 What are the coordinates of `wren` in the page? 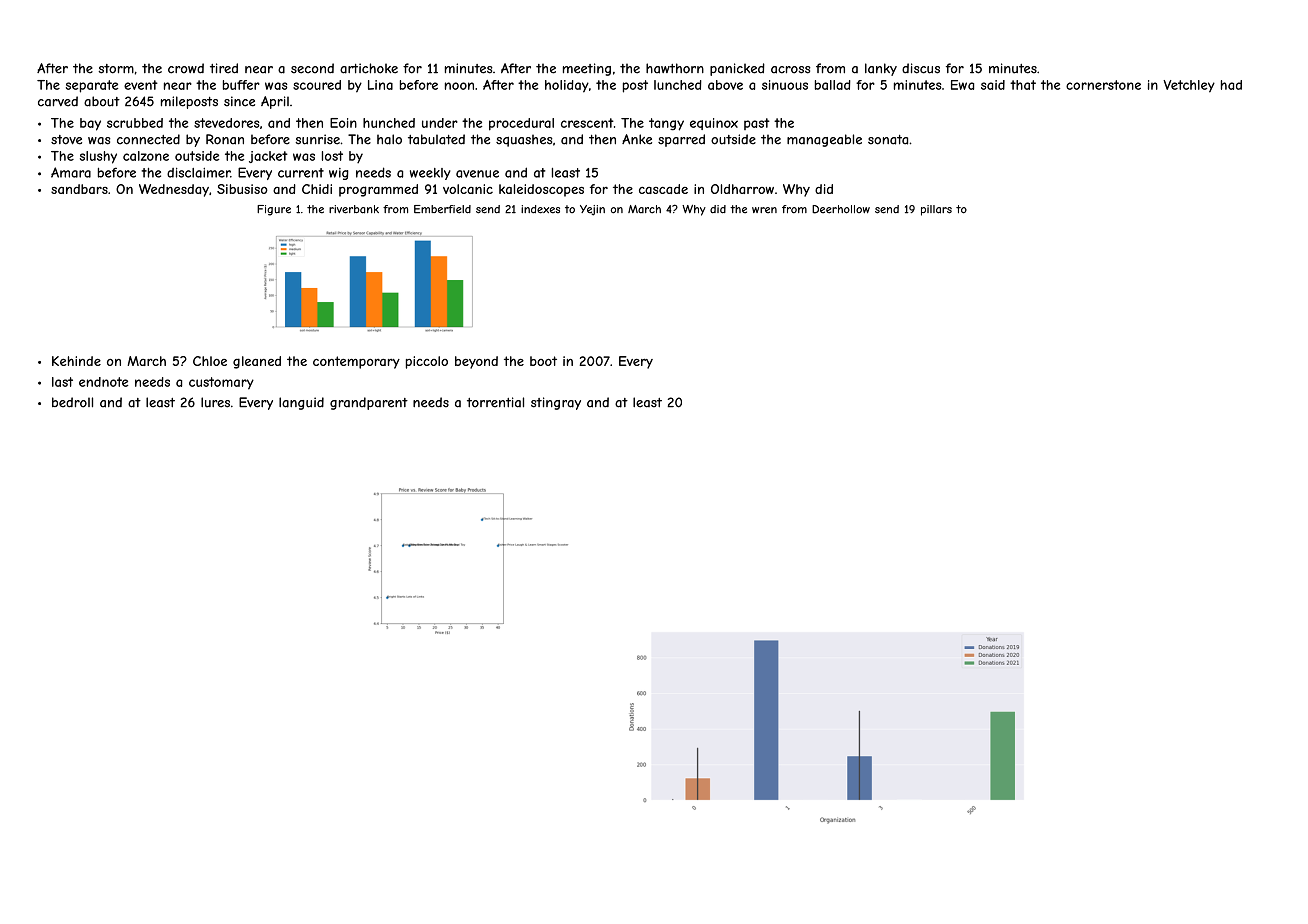 It's located at (764, 210).
